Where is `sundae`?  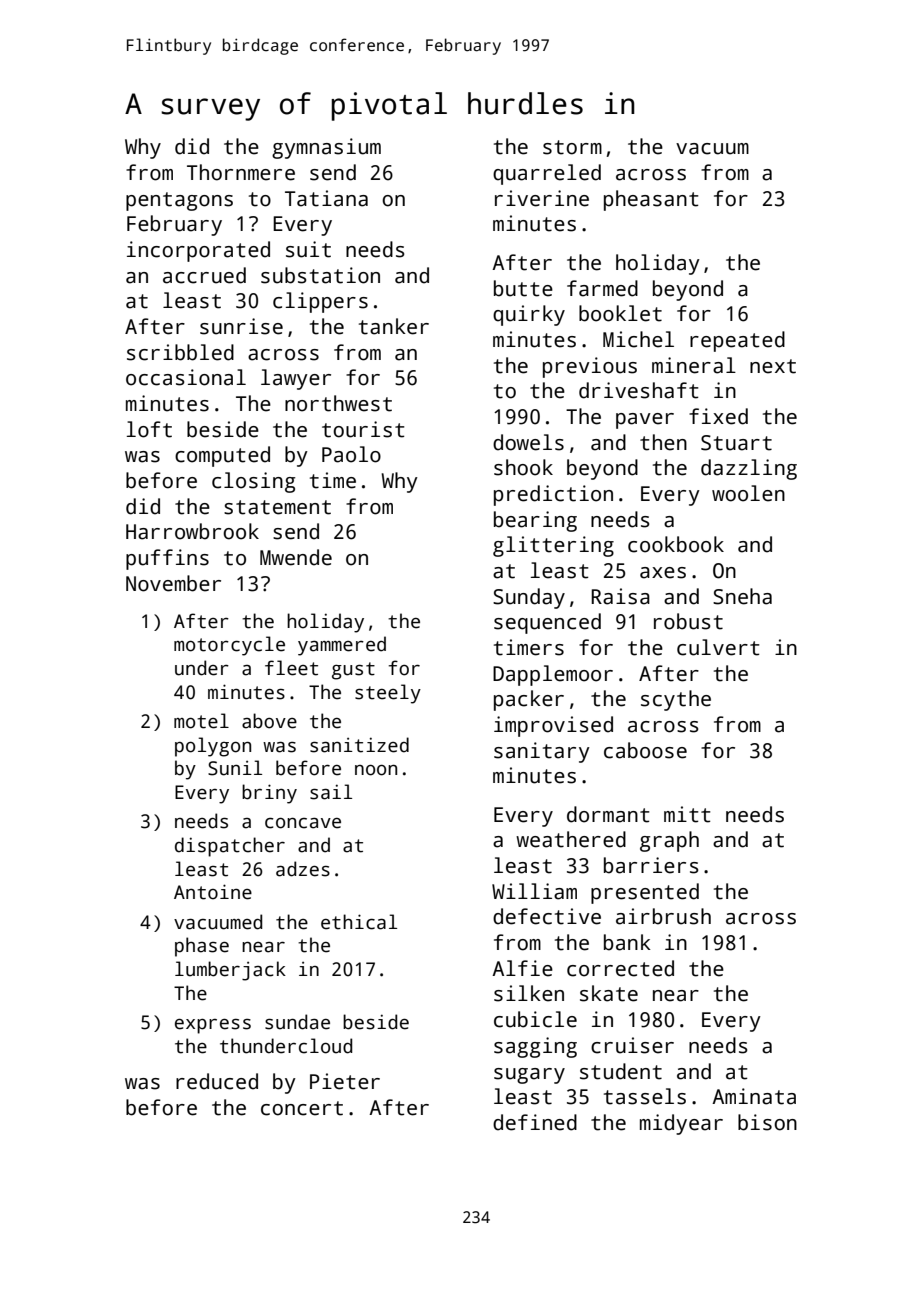
sundae is located at coordinates (297, 1022).
